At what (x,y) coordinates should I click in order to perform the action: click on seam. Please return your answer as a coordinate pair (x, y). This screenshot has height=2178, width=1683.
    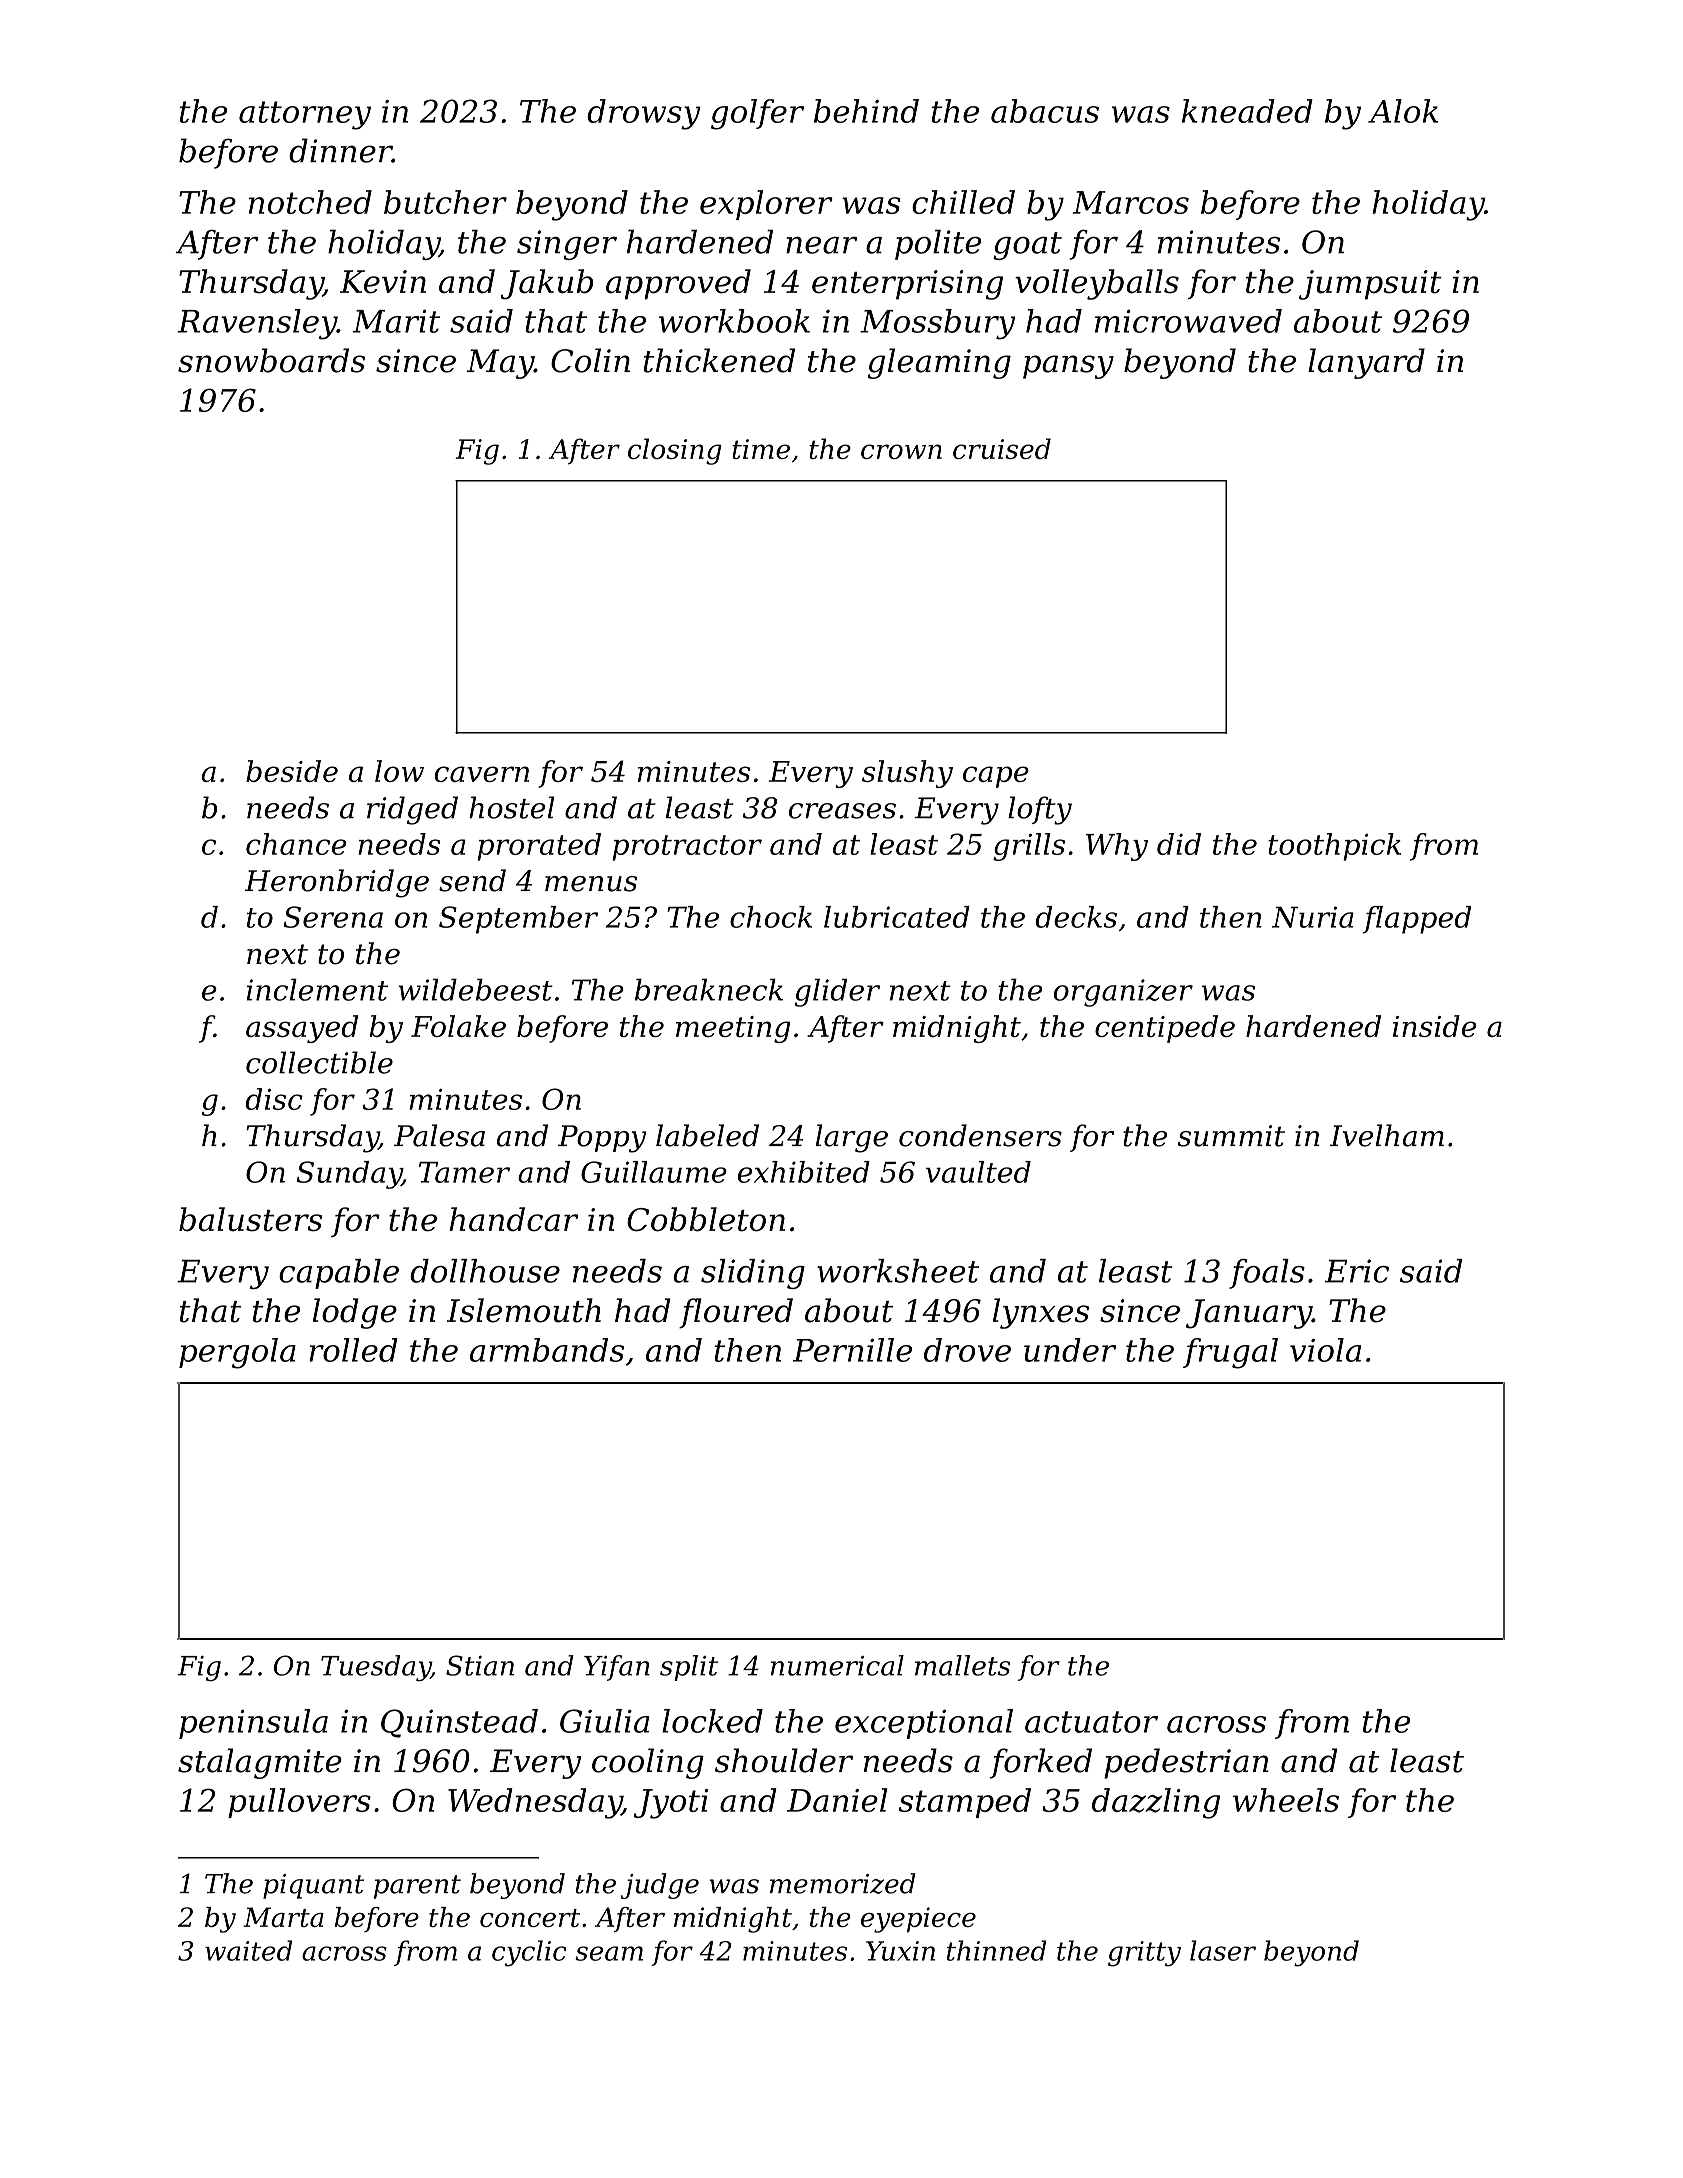
    Looking at the image, I should click on (609, 1953).
